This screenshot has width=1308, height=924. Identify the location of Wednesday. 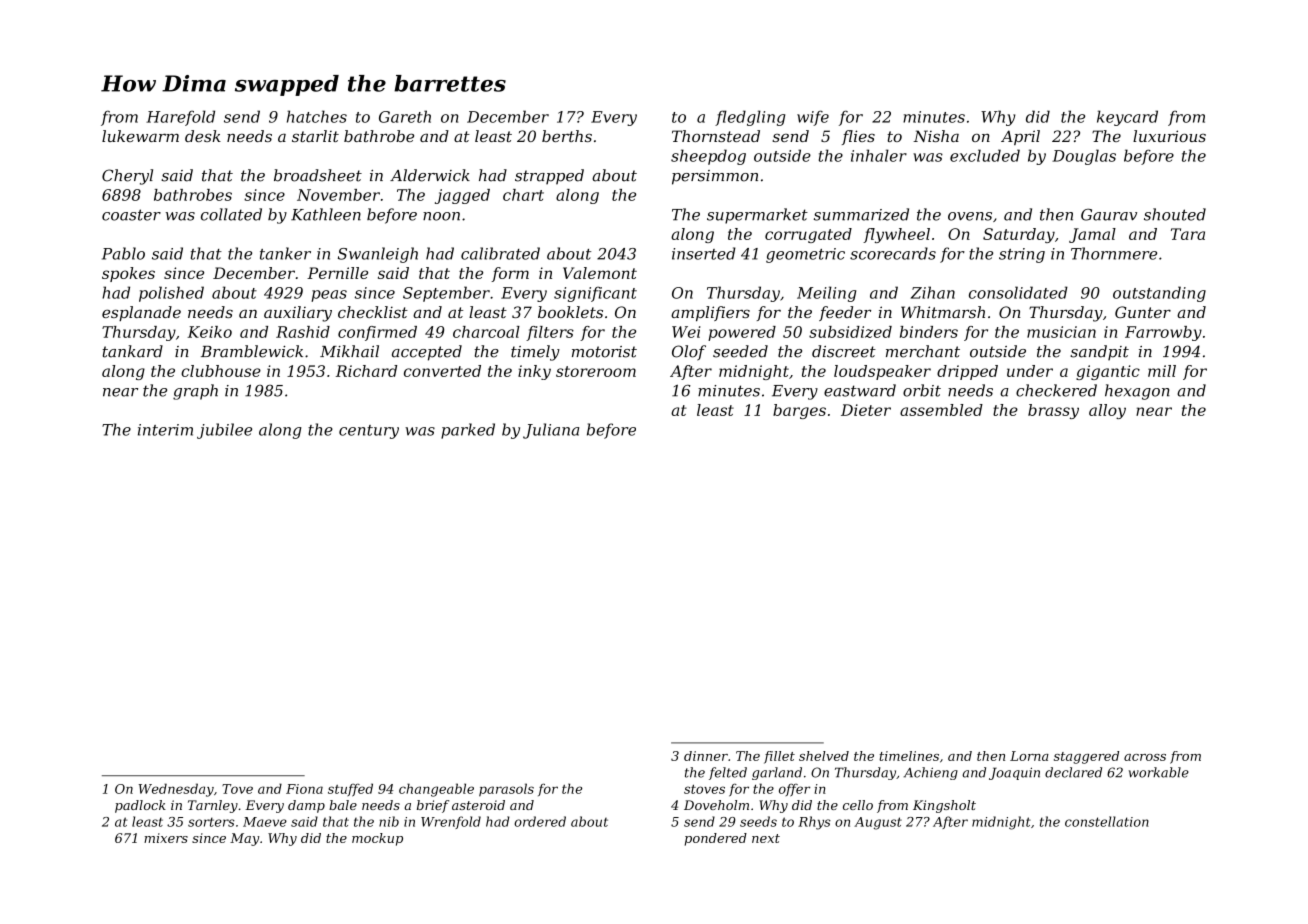
(176, 790).
